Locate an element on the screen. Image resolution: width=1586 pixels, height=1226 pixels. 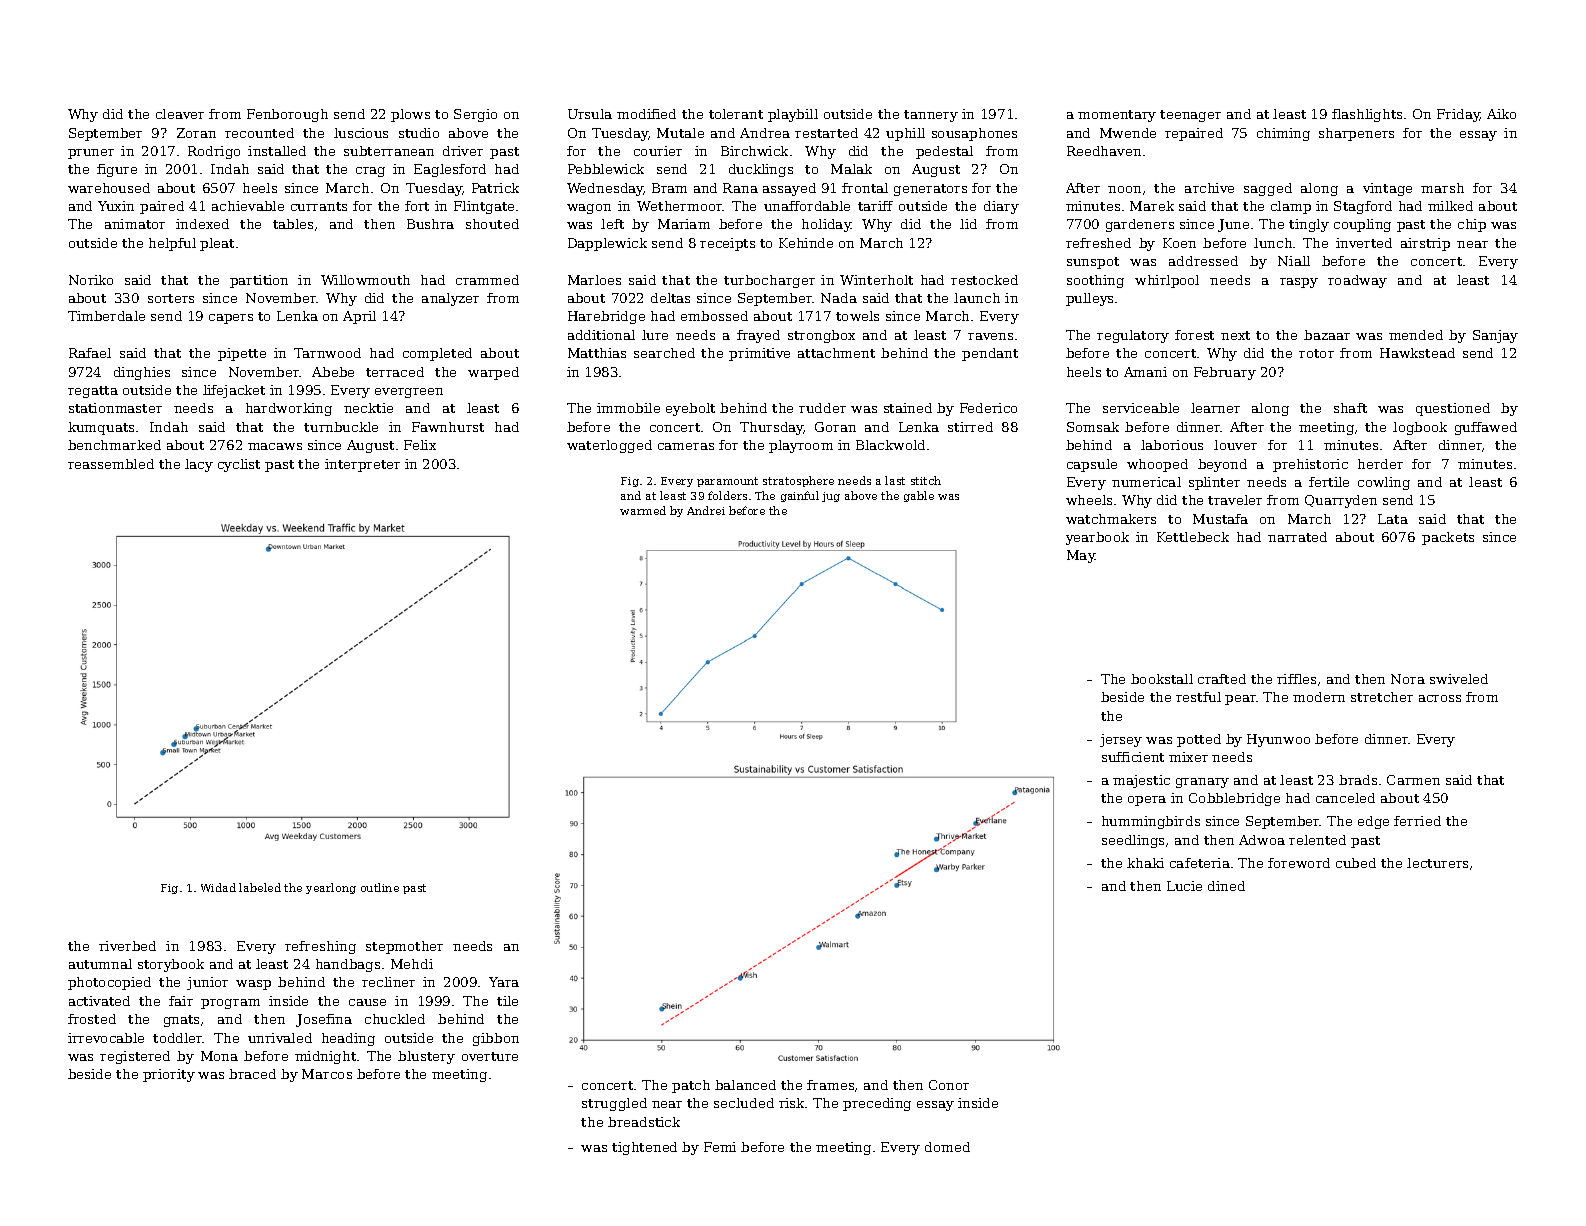
kumquats is located at coordinates (101, 428).
